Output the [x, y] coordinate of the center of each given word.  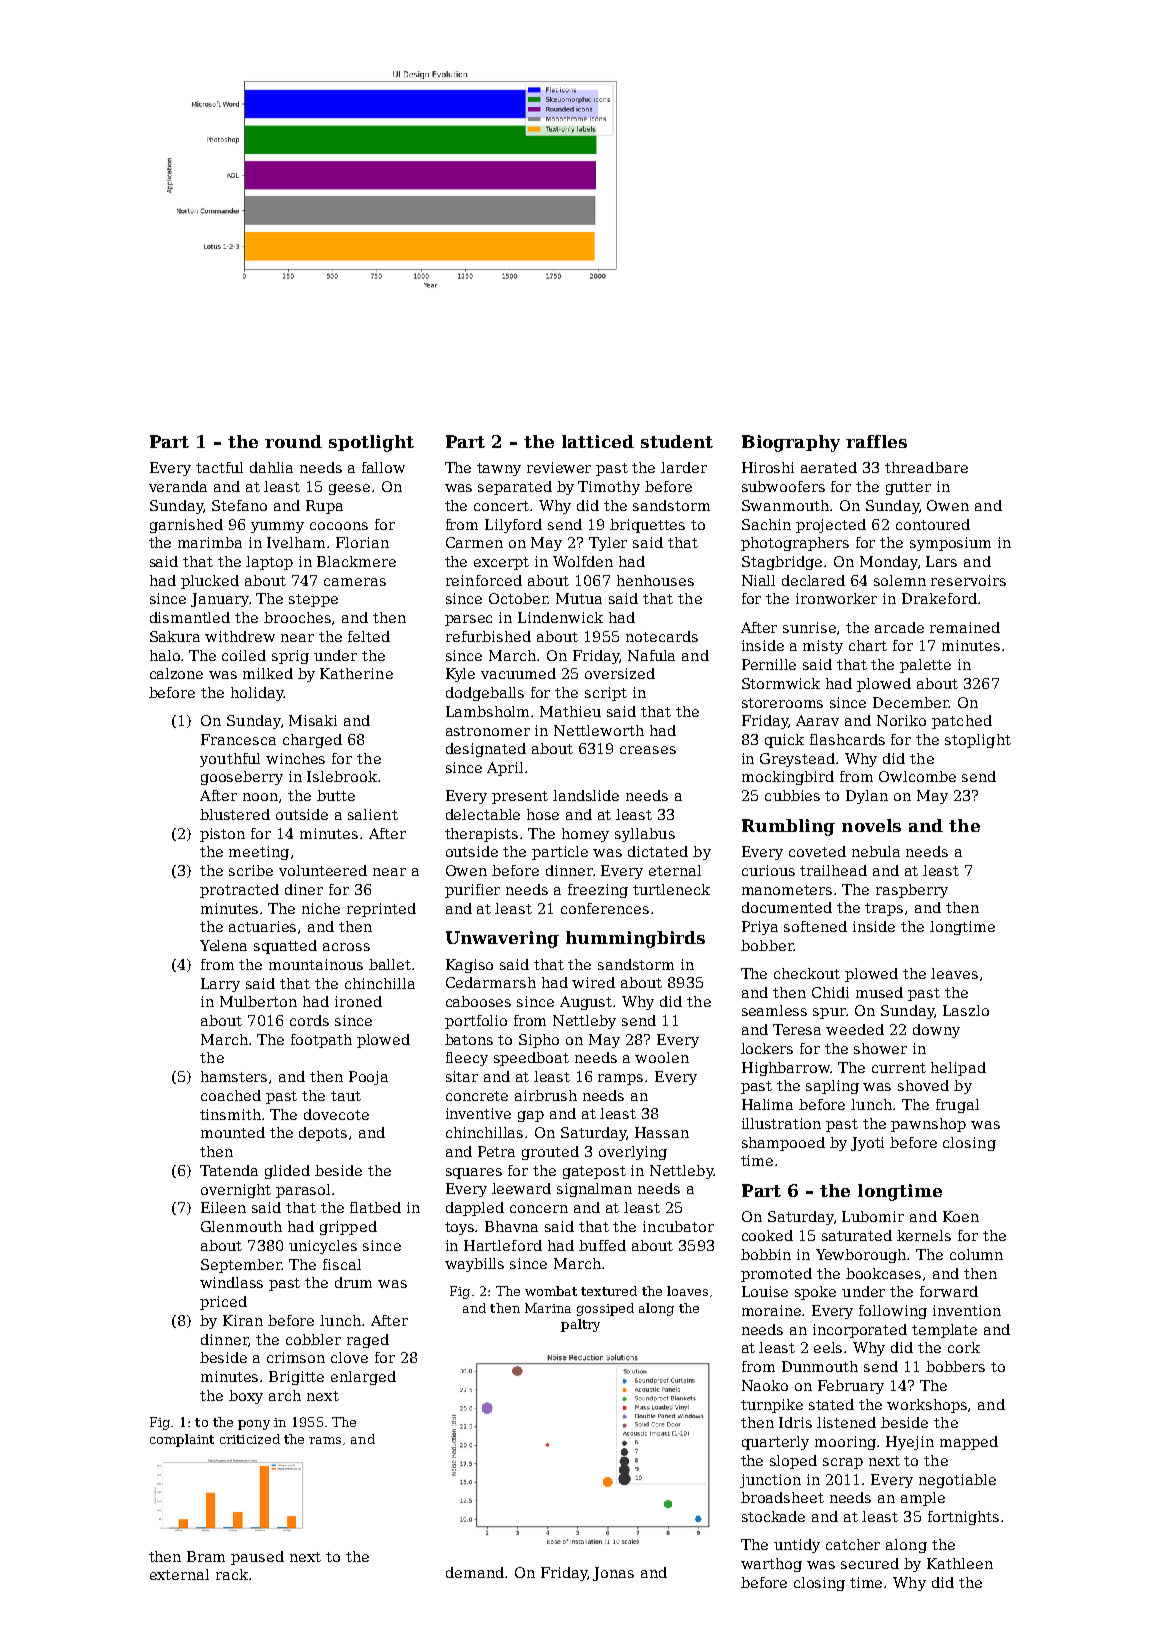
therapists [481, 835]
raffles [876, 441]
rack [232, 1574]
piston [222, 835]
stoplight [978, 741]
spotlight [371, 443]
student [677, 441]
